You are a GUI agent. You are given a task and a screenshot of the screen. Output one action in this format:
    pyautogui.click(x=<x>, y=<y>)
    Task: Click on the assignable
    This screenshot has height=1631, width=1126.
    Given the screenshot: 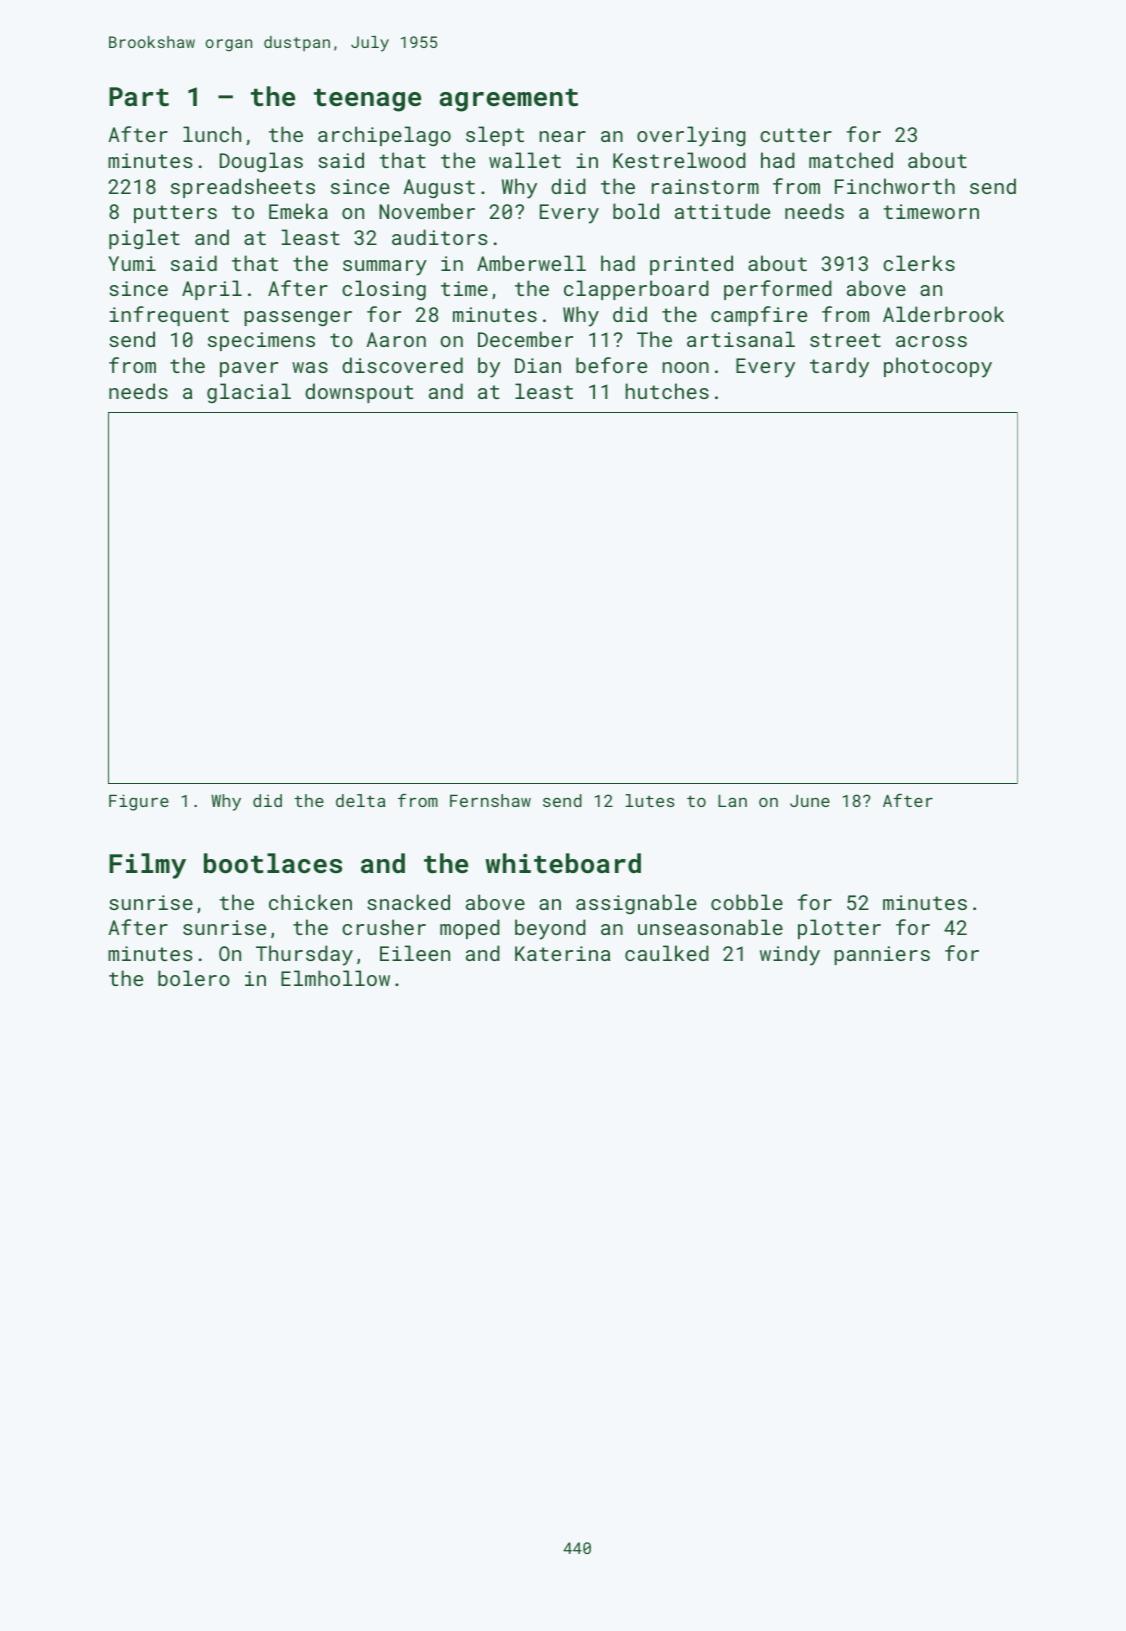 What is the action you would take?
    pyautogui.click(x=636, y=904)
